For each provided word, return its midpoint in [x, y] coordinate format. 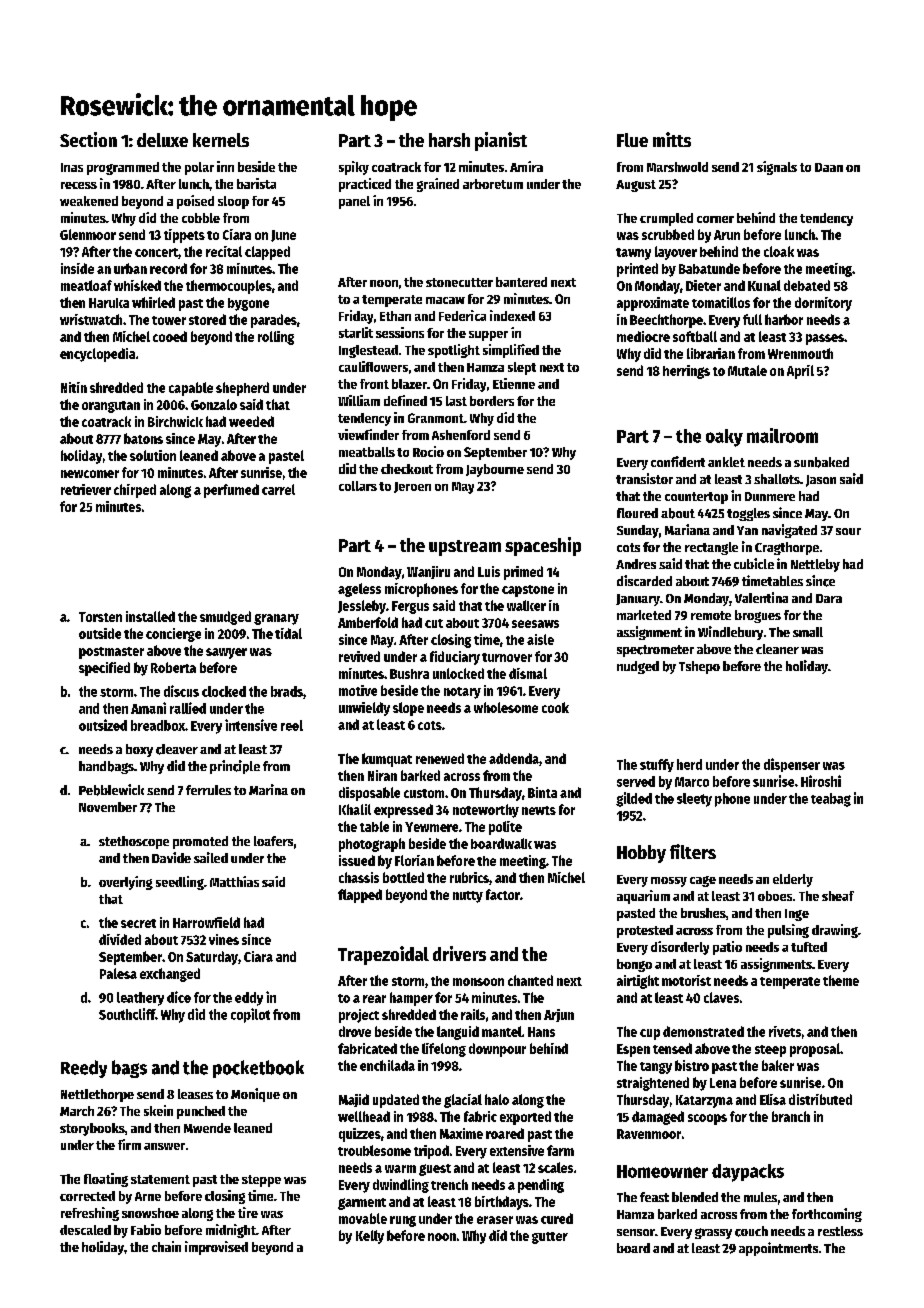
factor [503, 894]
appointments [778, 1249]
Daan [829, 167]
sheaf [838, 896]
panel [354, 202]
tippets [184, 236]
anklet [726, 462]
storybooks [92, 1129]
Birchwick [175, 421]
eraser [495, 1220]
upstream [465, 548]
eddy [249, 999]
